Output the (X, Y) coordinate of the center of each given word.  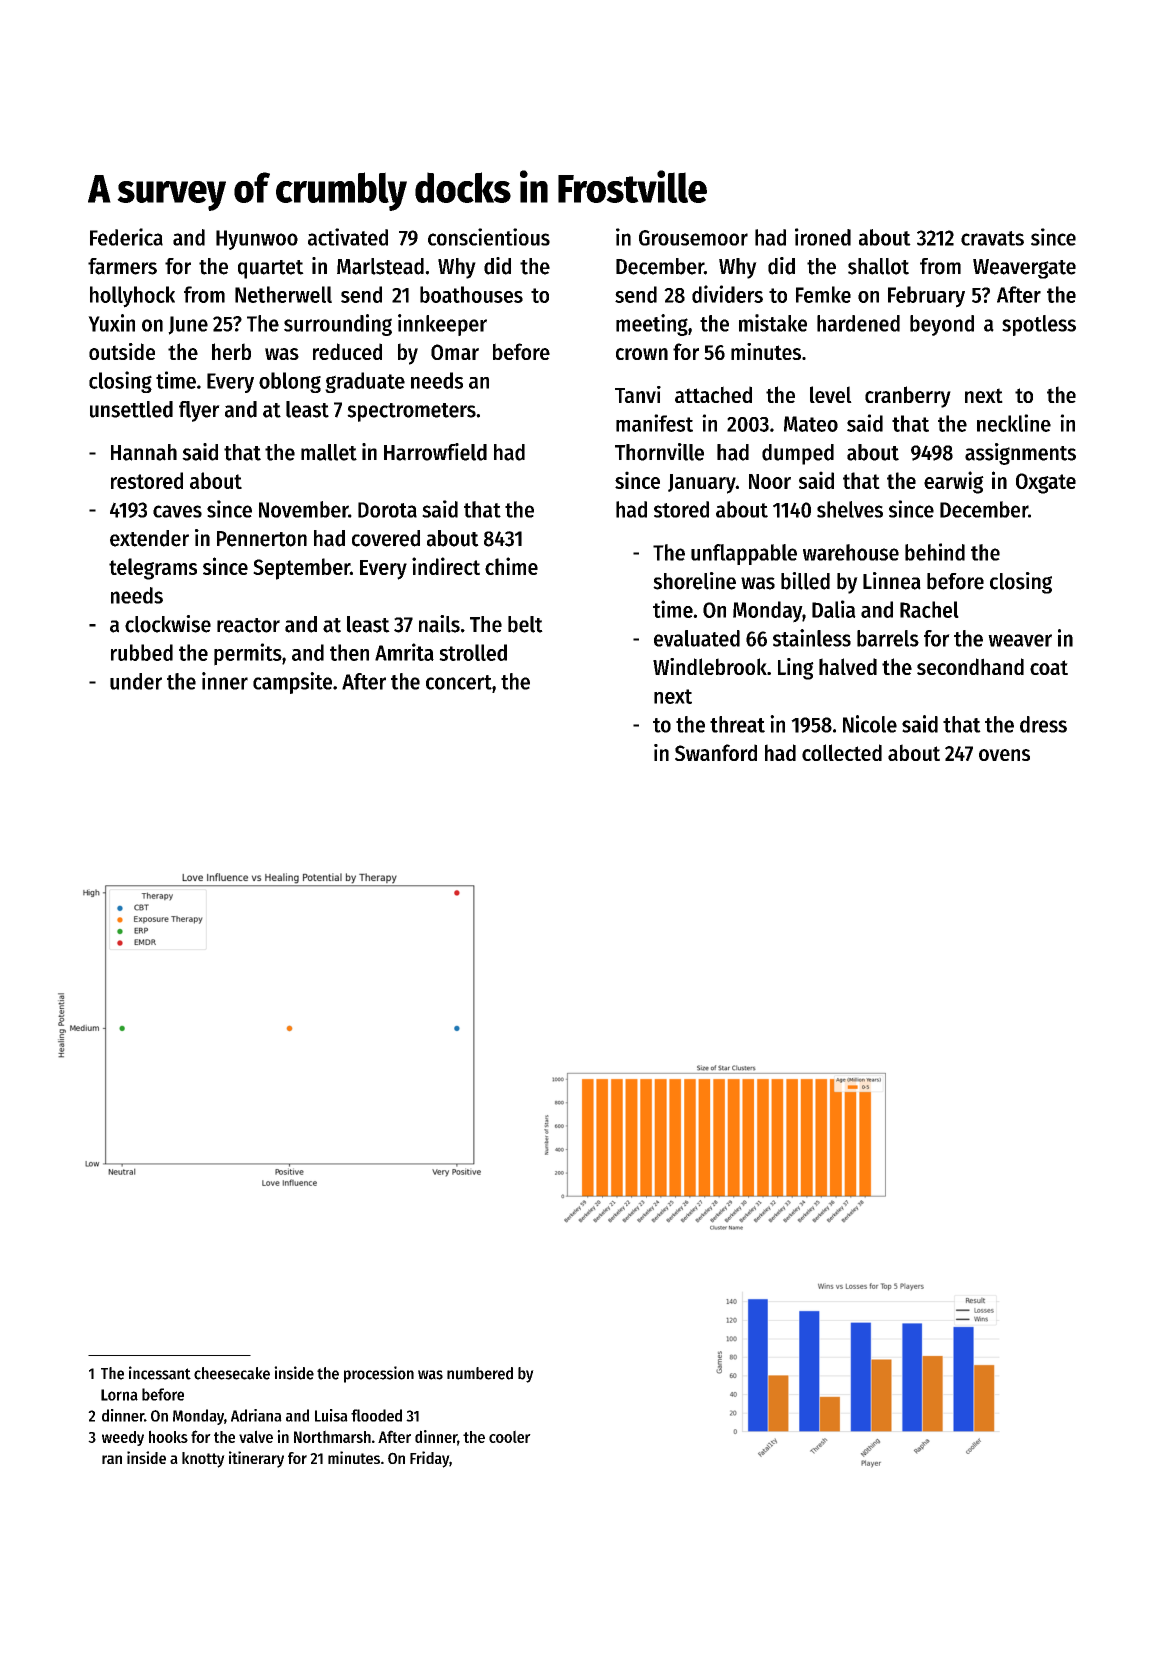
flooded (376, 1415)
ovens (1004, 755)
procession (379, 1374)
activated (348, 237)
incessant (160, 1373)
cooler (510, 1436)
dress (1043, 724)
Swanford (716, 752)
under (136, 681)
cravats (992, 238)
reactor (248, 625)
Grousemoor (693, 238)
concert (459, 682)
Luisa (331, 1415)
